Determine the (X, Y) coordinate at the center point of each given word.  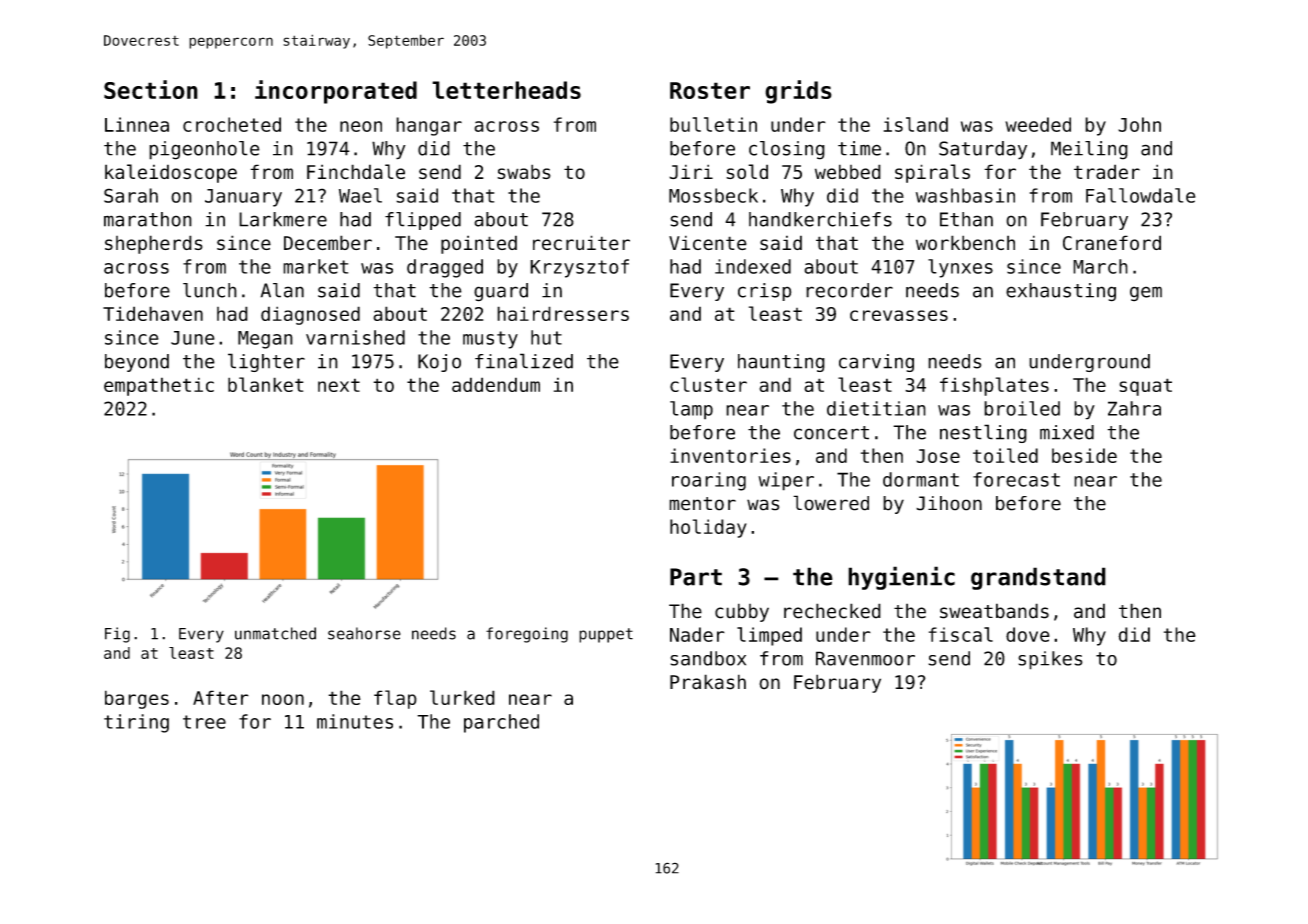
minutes (355, 721)
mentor (702, 504)
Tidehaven (153, 313)
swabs (524, 171)
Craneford (1112, 243)
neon (361, 126)
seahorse (364, 633)
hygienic (901, 578)
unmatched (275, 633)
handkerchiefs (820, 219)
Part (696, 577)
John (1139, 124)
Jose (938, 456)
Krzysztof (579, 268)
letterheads (506, 90)
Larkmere (283, 219)
